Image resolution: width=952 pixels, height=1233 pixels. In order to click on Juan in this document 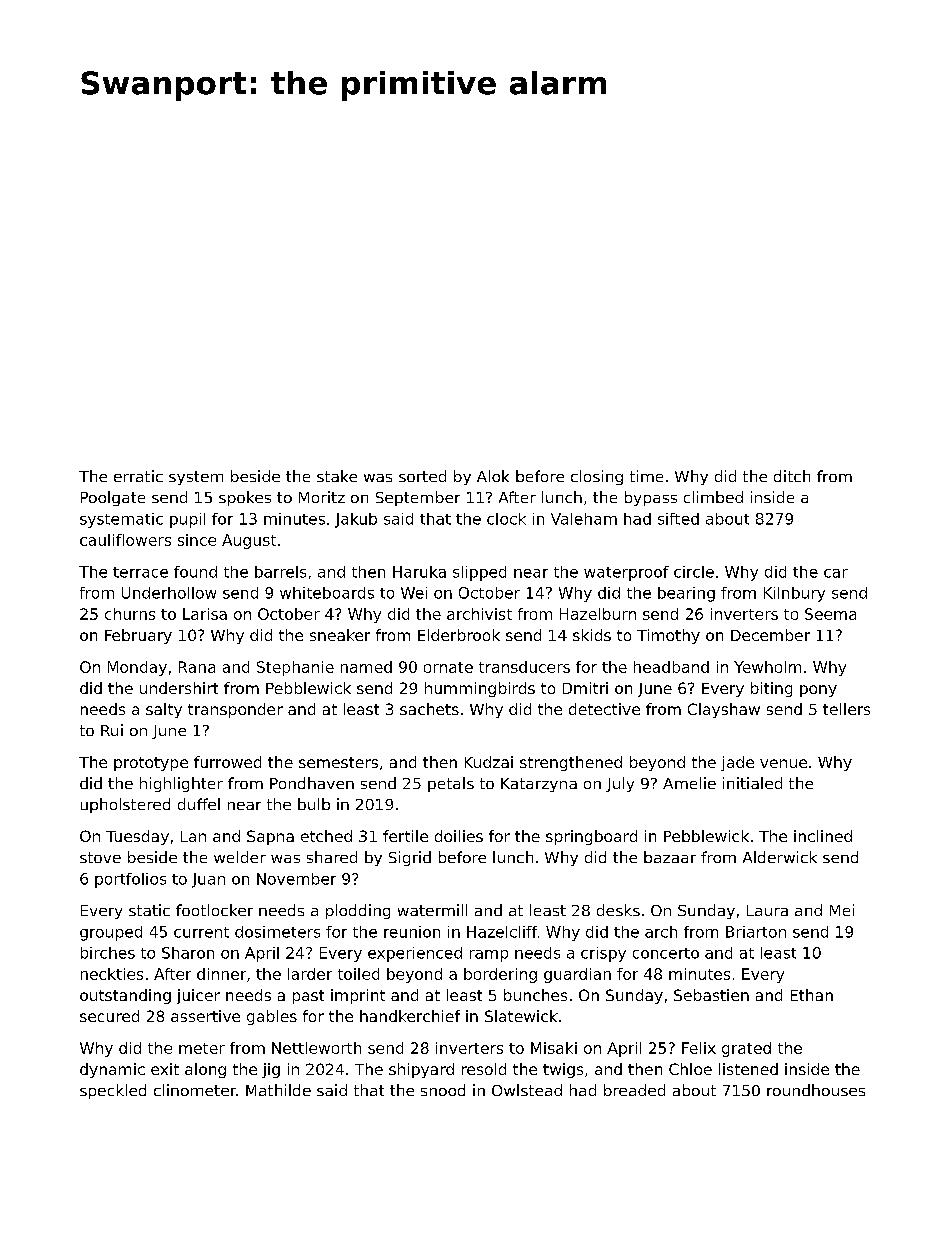, I will do `click(208, 880)`.
